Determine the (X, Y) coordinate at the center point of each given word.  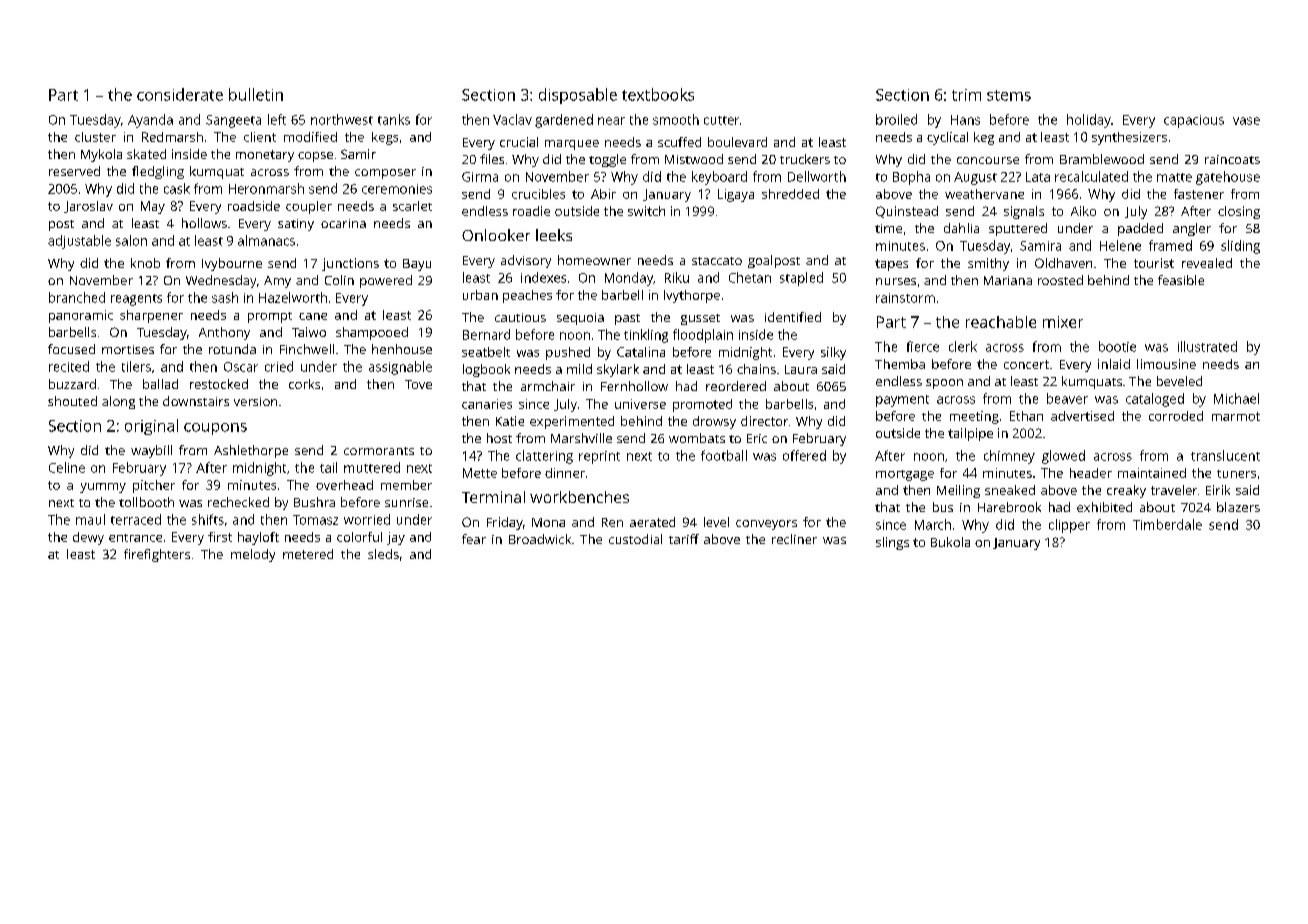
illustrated (1207, 346)
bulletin (256, 94)
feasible (1181, 280)
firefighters (157, 555)
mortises (128, 349)
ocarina (343, 223)
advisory (526, 261)
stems (1009, 95)
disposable (578, 96)
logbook (486, 370)
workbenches (579, 497)
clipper (1069, 526)
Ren (612, 522)
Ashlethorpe (251, 451)
